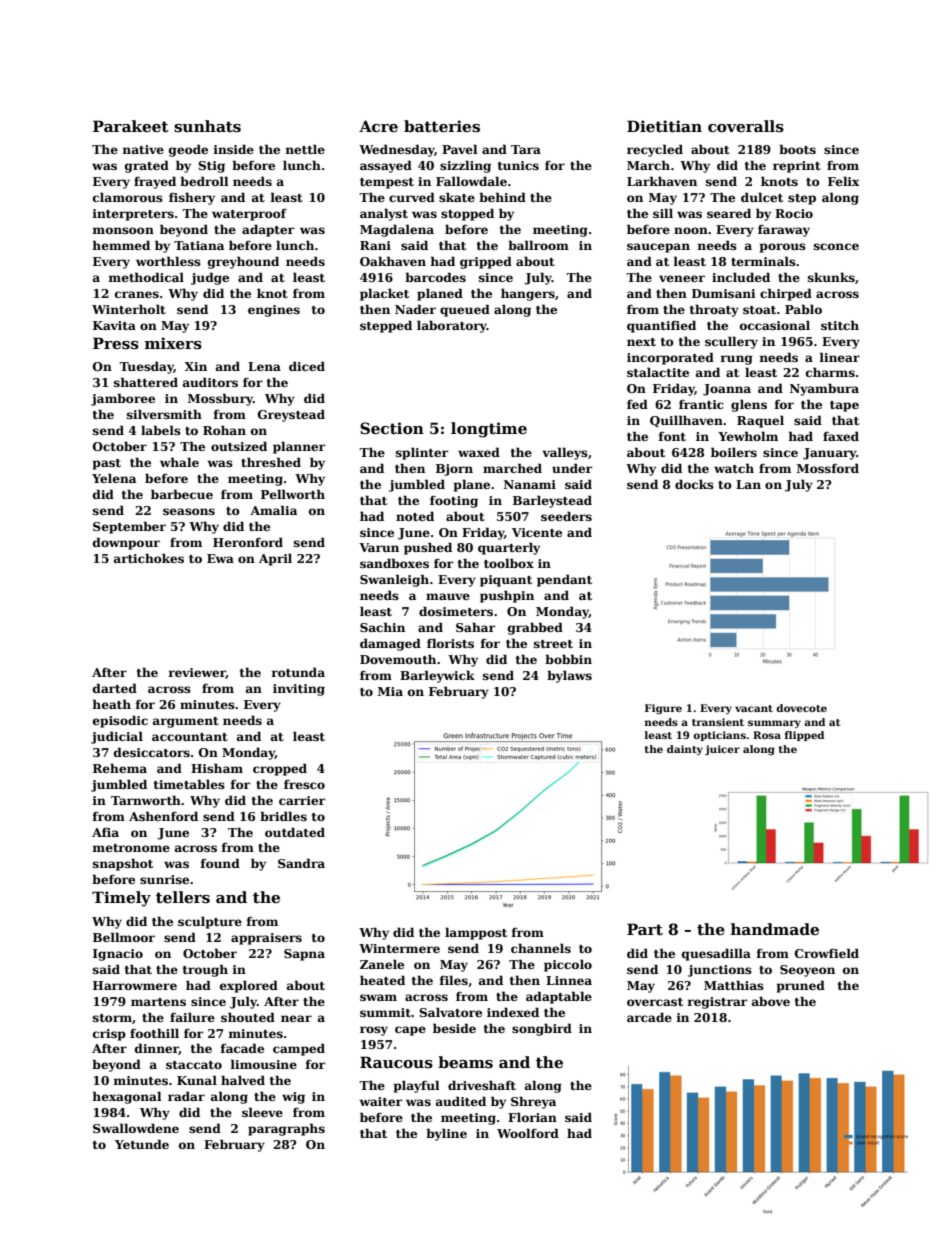  What do you see at coordinates (131, 126) in the document?
I see `Parakeet` at bounding box center [131, 126].
